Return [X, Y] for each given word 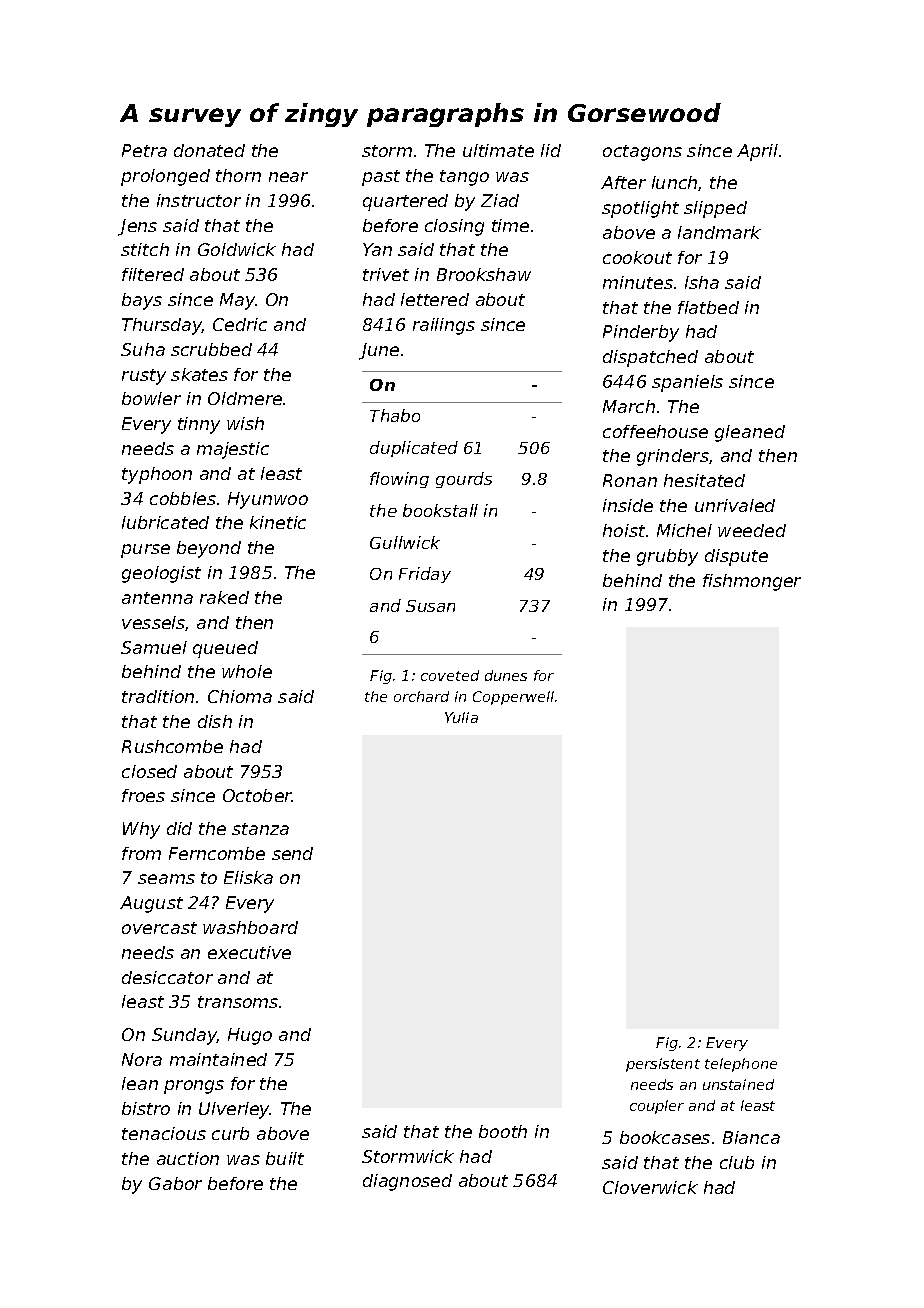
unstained [738, 1084]
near [288, 177]
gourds [464, 480]
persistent [663, 1065]
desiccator [167, 977]
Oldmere [245, 398]
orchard [421, 696]
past [381, 178]
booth [503, 1131]
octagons [642, 153]
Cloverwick [650, 1187]
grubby [667, 557]
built [285, 1158]
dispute [736, 557]
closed [149, 771]
